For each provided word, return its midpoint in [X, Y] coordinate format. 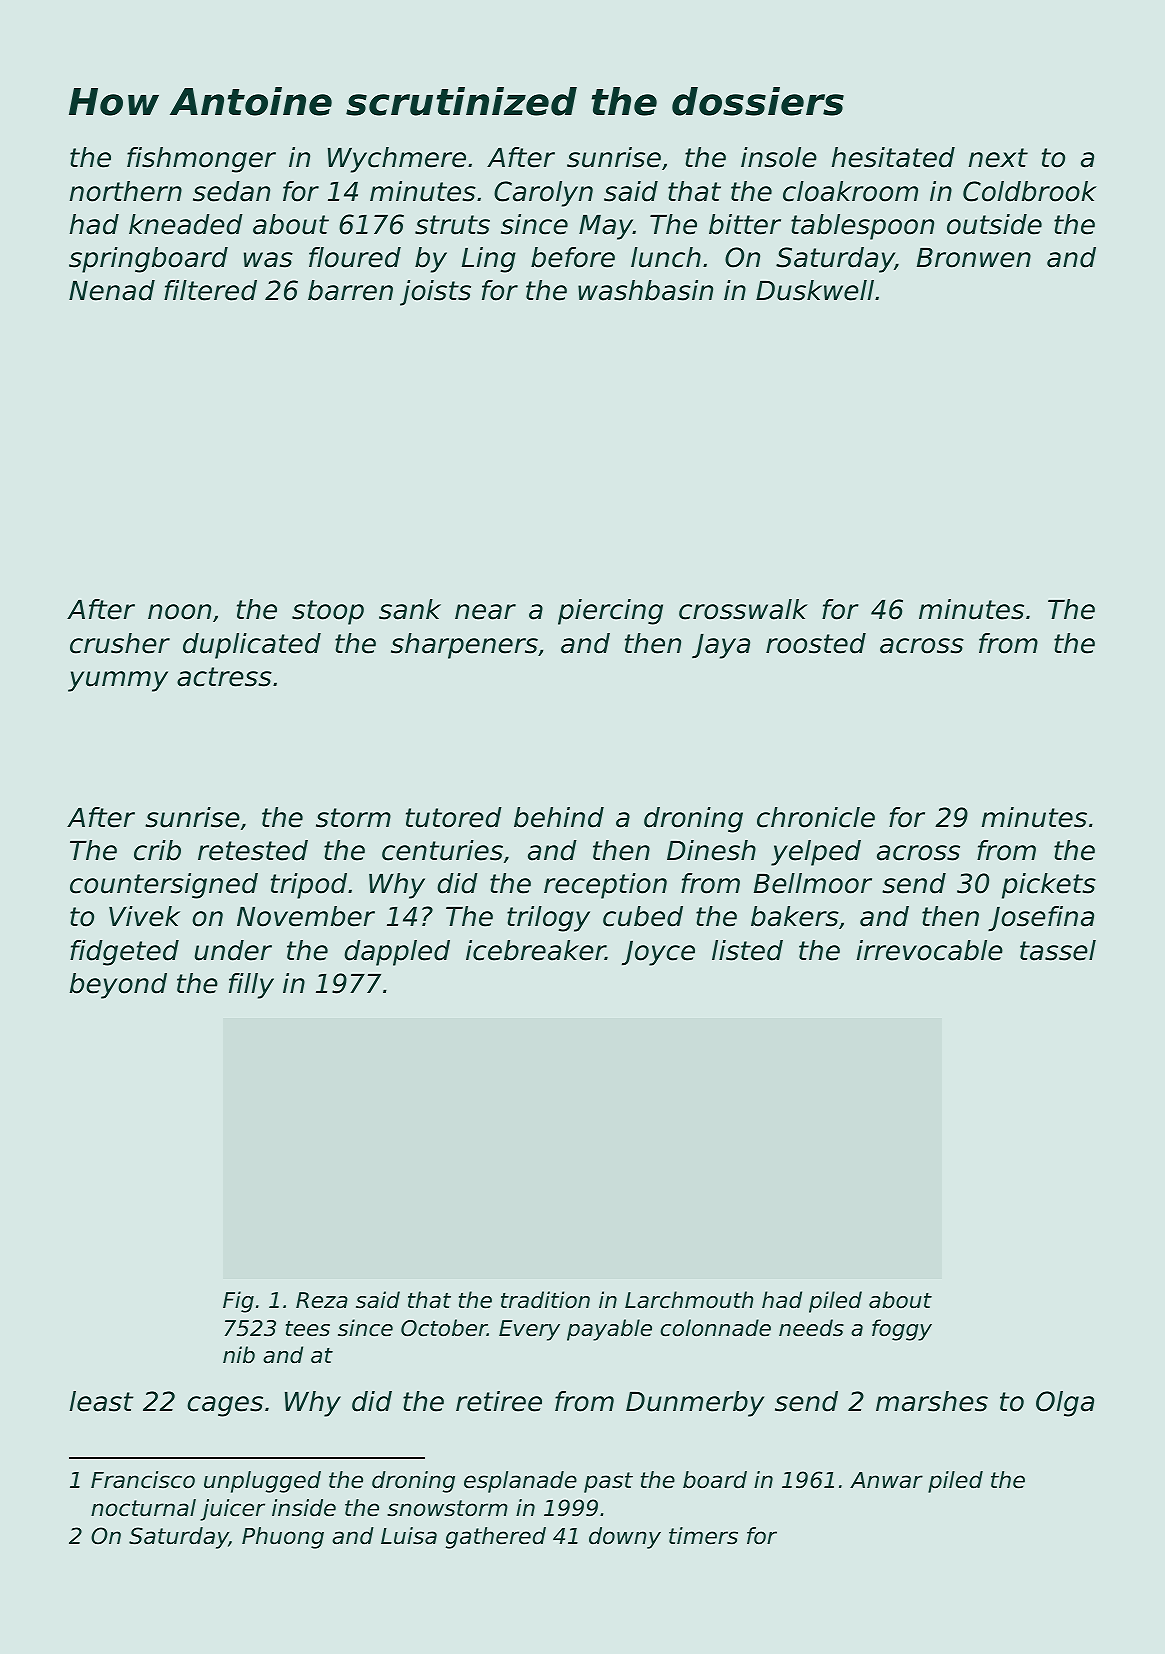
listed [747, 950]
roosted [816, 643]
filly [251, 986]
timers [703, 1536]
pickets [1049, 886]
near [485, 612]
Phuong [283, 1538]
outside [994, 224]
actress [224, 677]
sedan [231, 191]
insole [779, 157]
